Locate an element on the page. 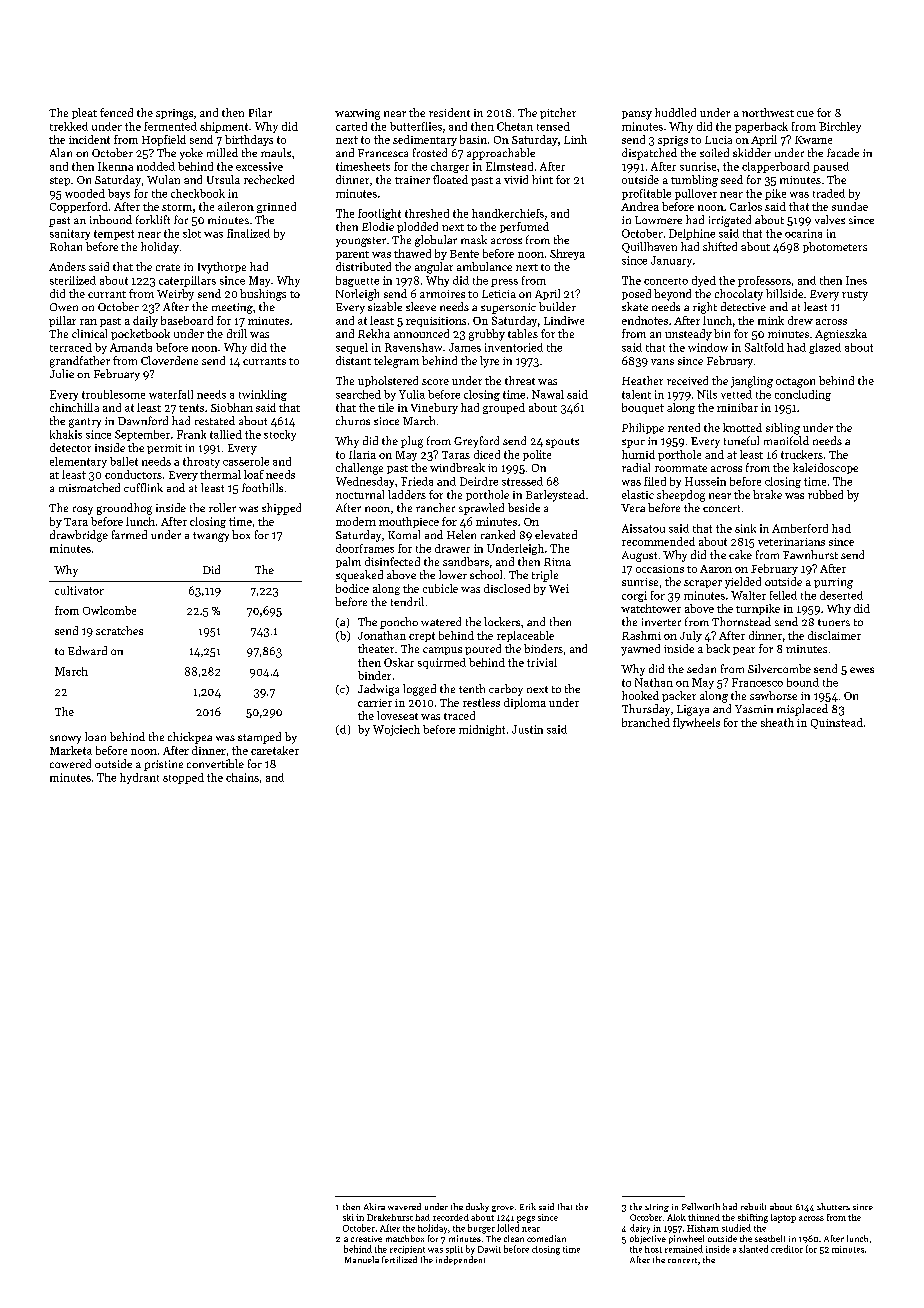  lower is located at coordinates (453, 574).
